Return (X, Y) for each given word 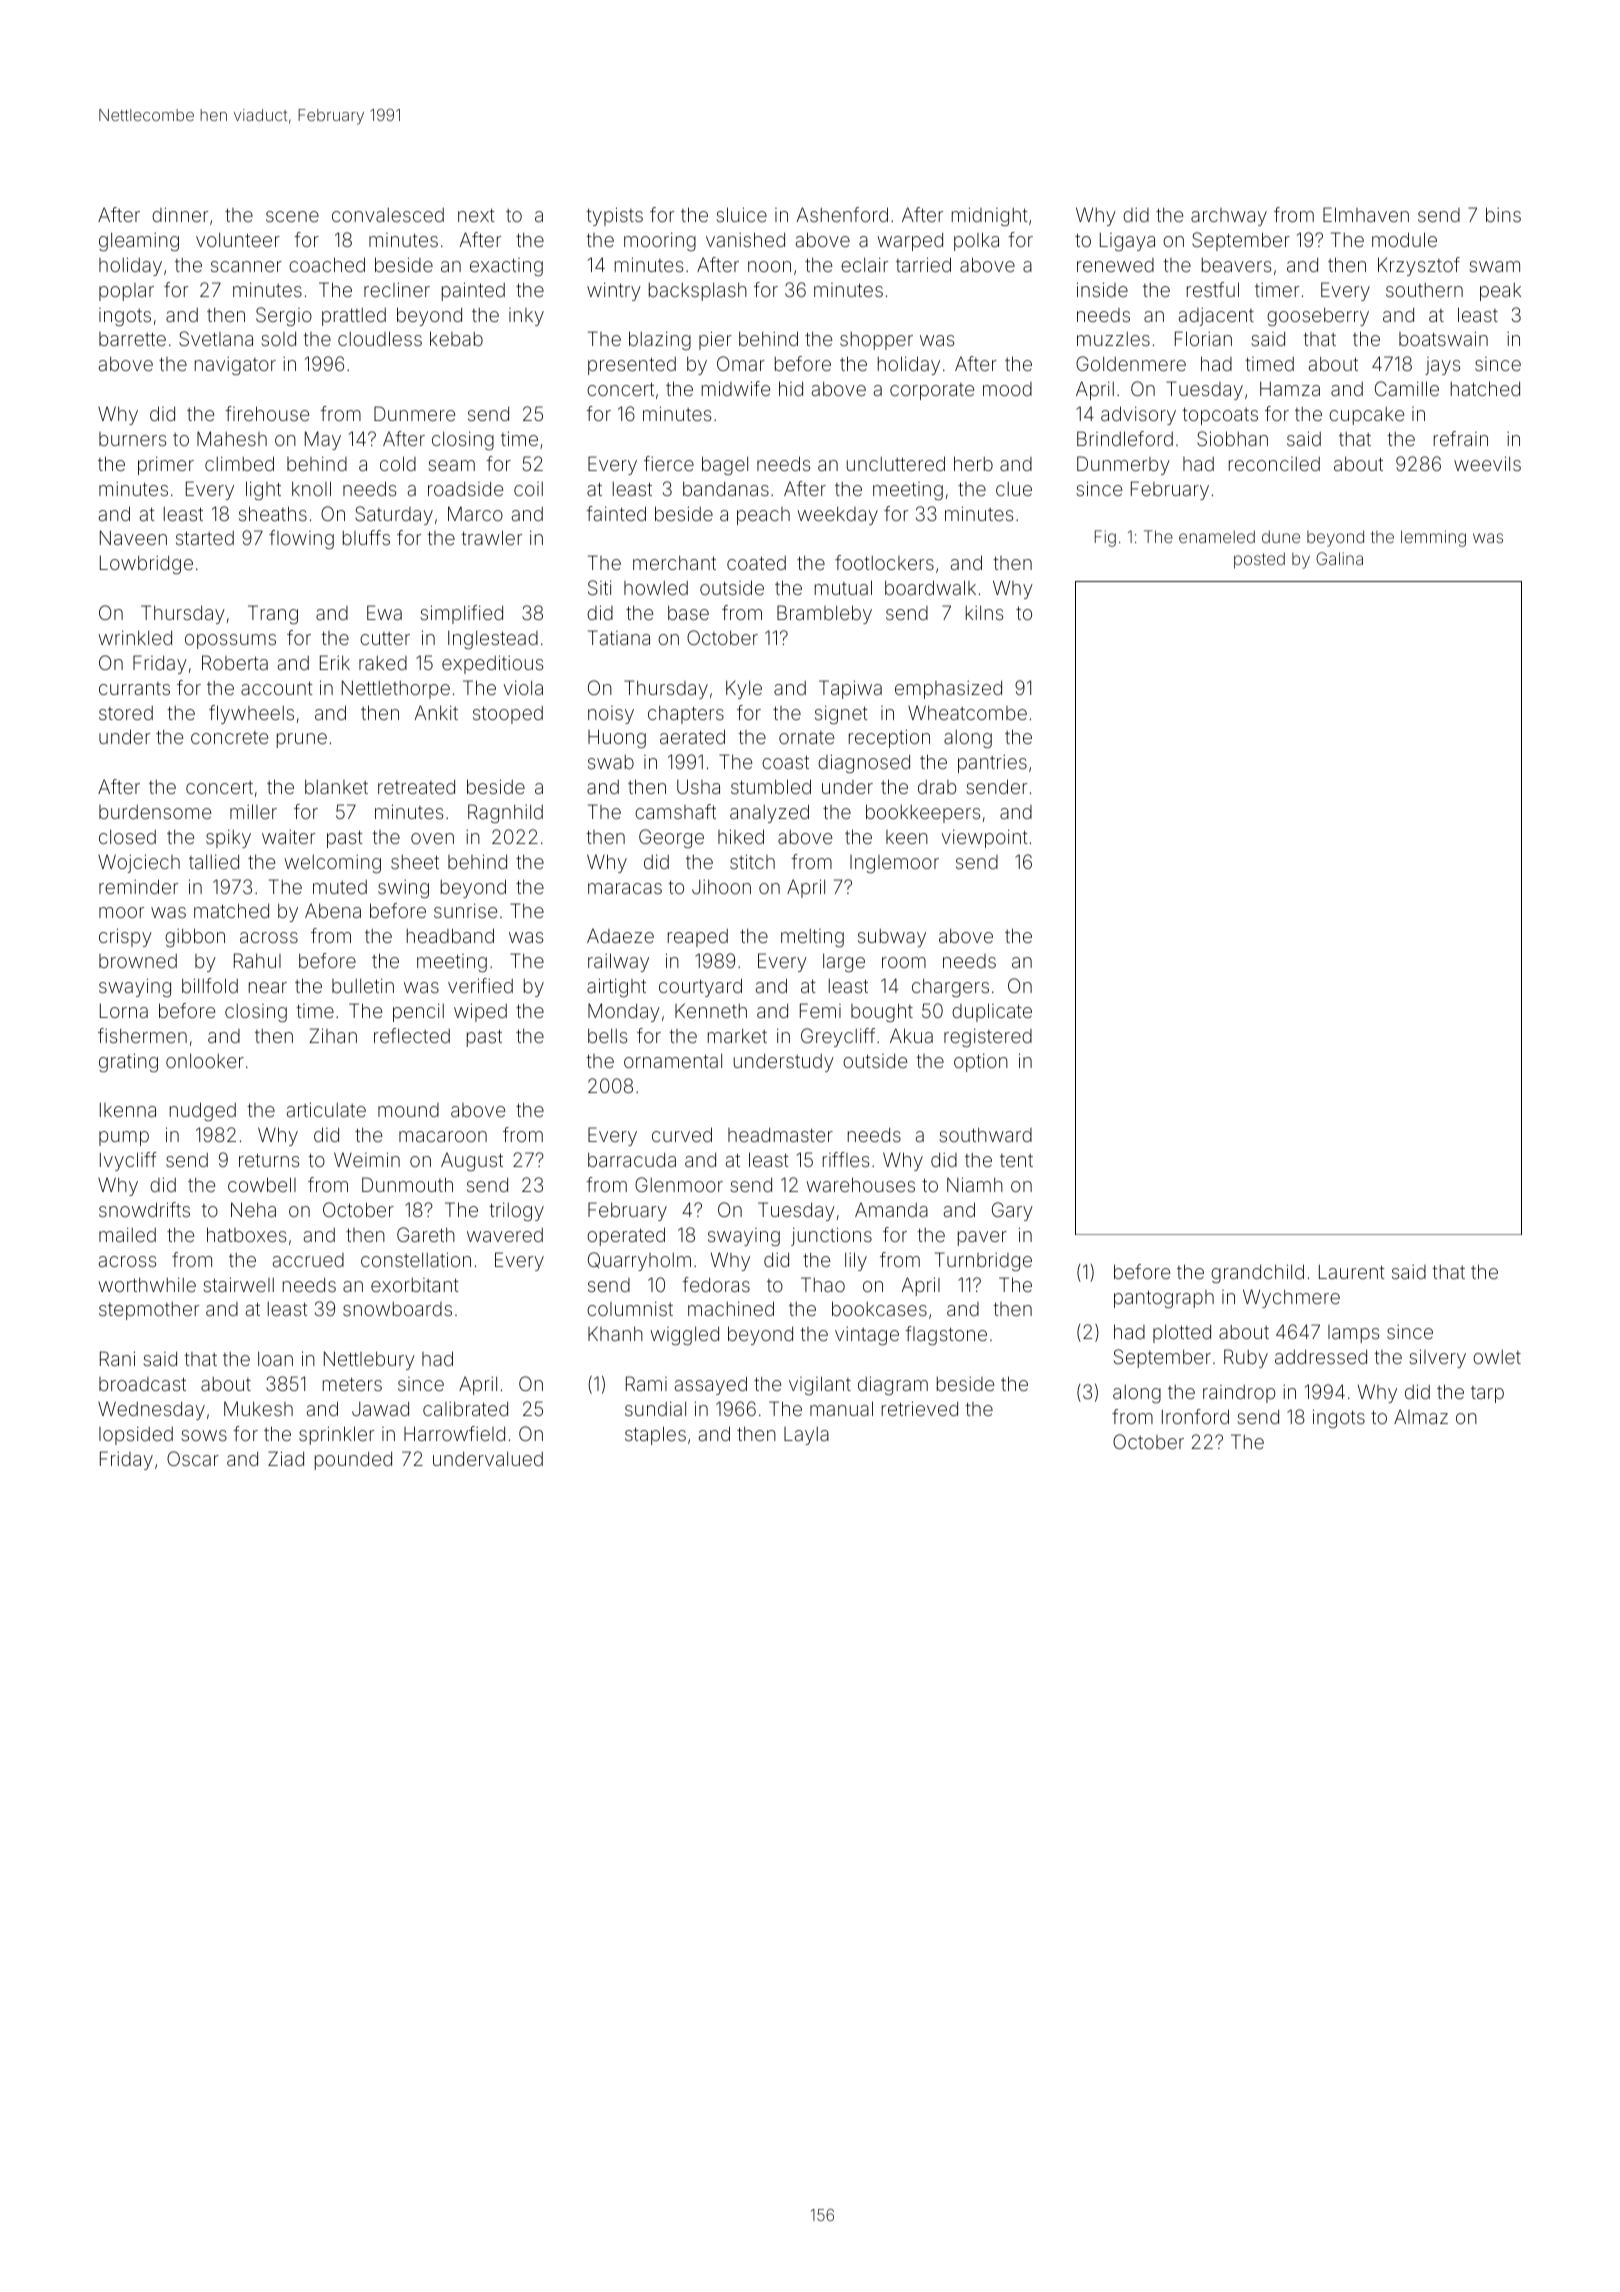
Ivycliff (128, 1161)
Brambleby (824, 614)
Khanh (615, 1333)
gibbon (195, 937)
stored (126, 713)
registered (988, 1037)
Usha (698, 786)
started (205, 538)
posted (1259, 560)
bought (882, 1012)
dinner (180, 214)
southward (985, 1134)
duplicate (992, 1012)
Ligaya (1127, 241)
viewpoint (985, 838)
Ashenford (842, 214)
